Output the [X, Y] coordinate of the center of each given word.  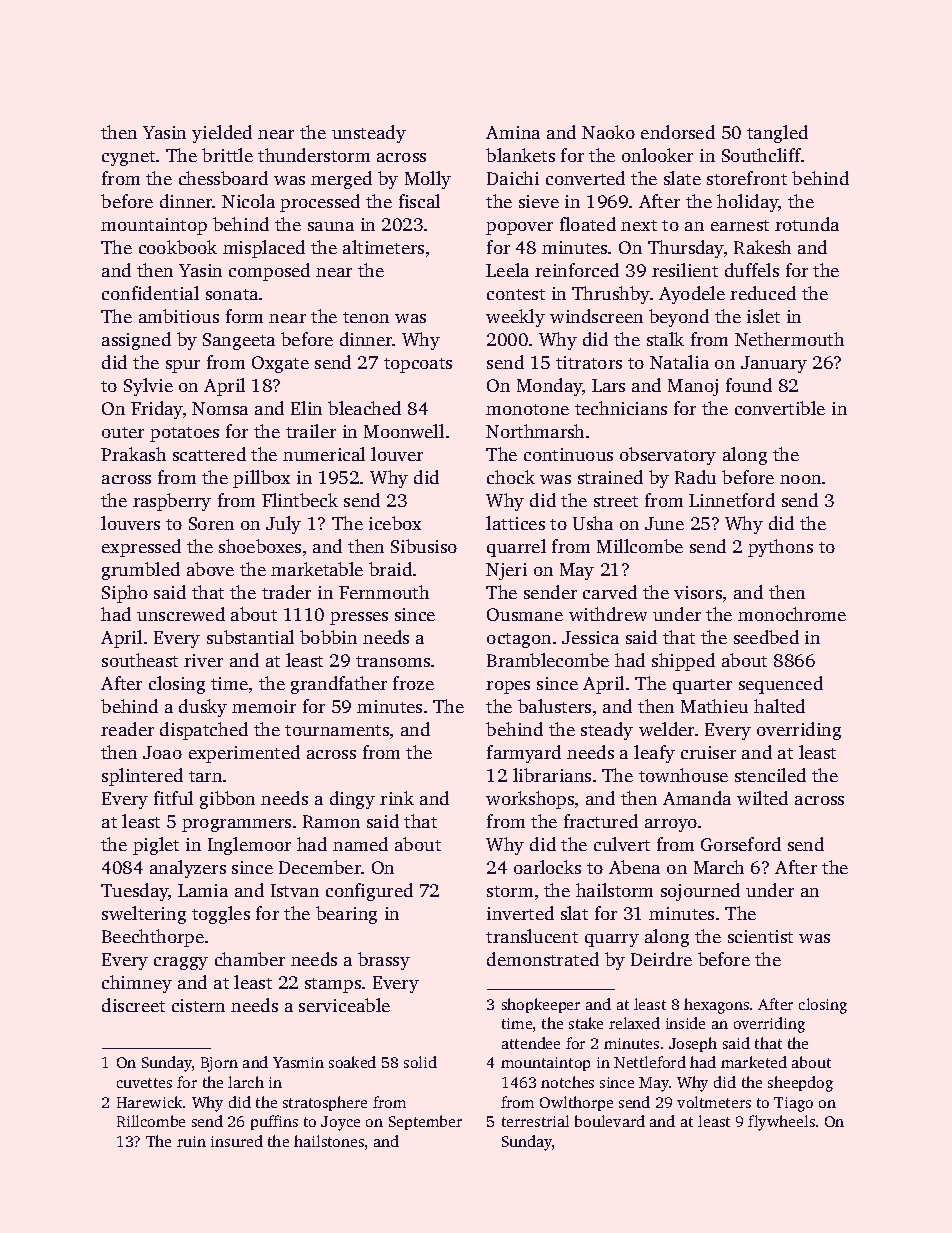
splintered [142, 777]
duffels [752, 270]
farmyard [524, 754]
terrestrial [535, 1121]
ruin [191, 1141]
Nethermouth [789, 339]
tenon [366, 317]
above [210, 569]
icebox [395, 523]
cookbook [178, 247]
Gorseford [741, 844]
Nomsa [220, 408]
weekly [515, 318]
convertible [780, 408]
